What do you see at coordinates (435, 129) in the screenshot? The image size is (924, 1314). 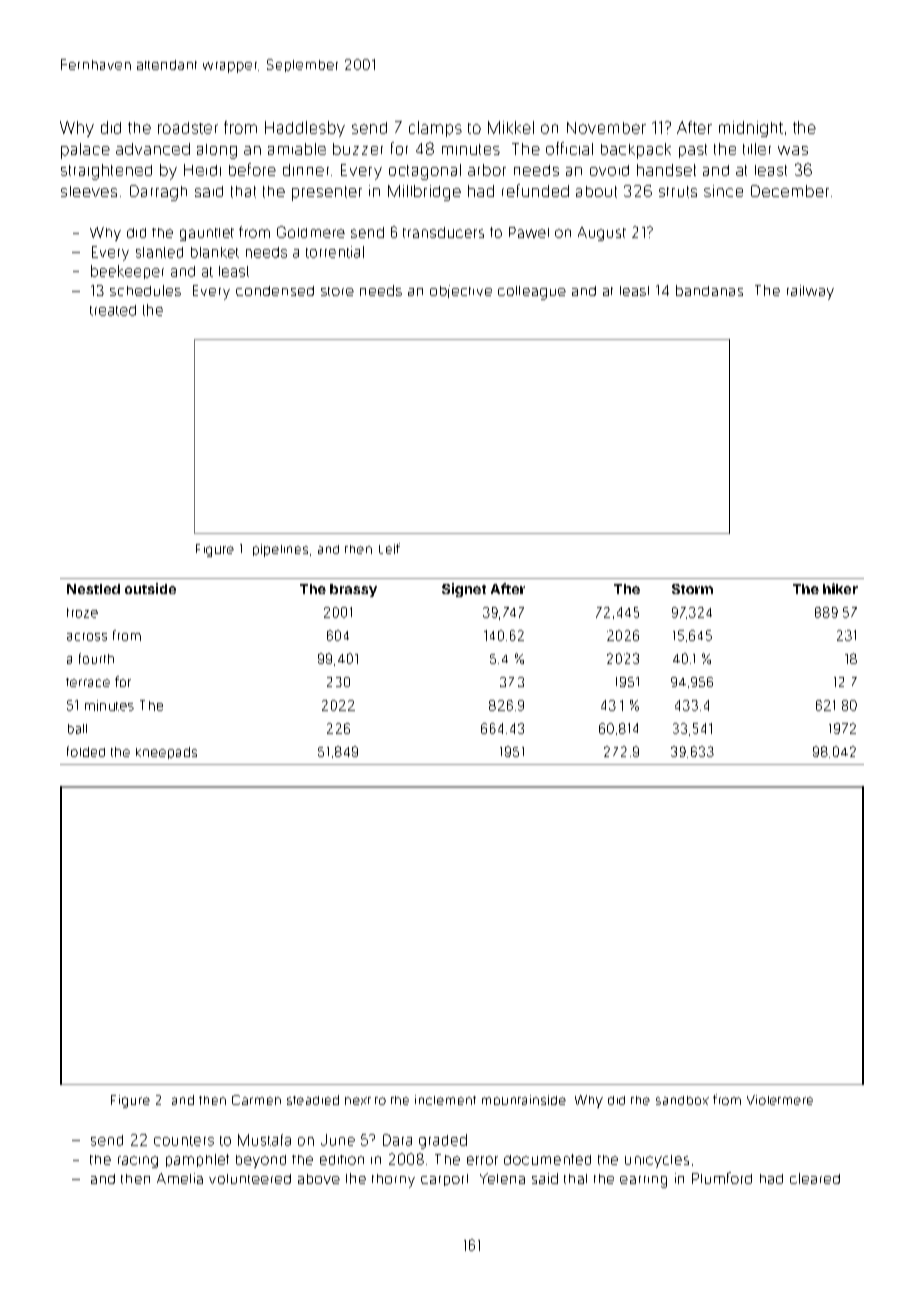 I see `clamps` at bounding box center [435, 129].
